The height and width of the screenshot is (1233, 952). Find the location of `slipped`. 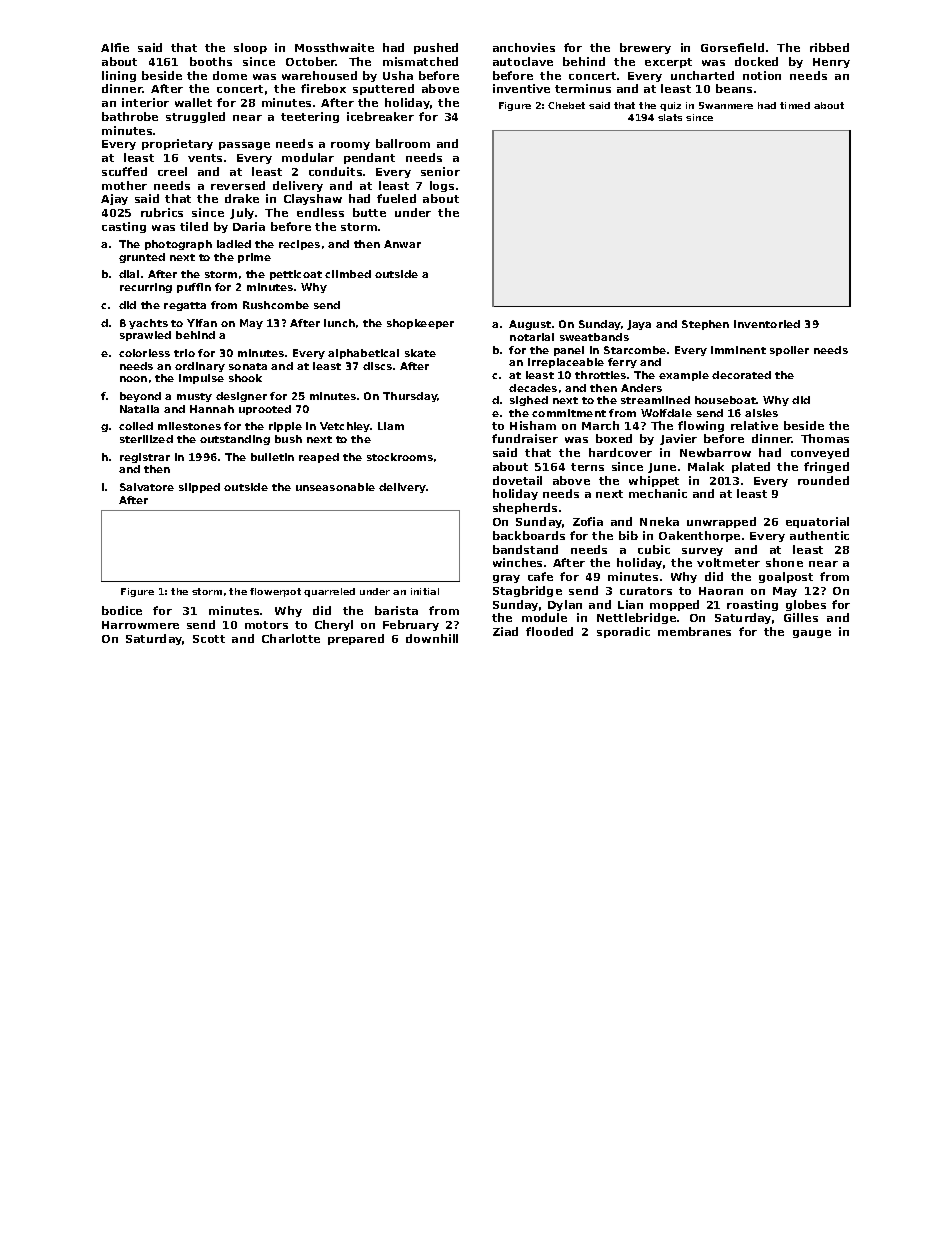

slipped is located at coordinates (199, 488).
